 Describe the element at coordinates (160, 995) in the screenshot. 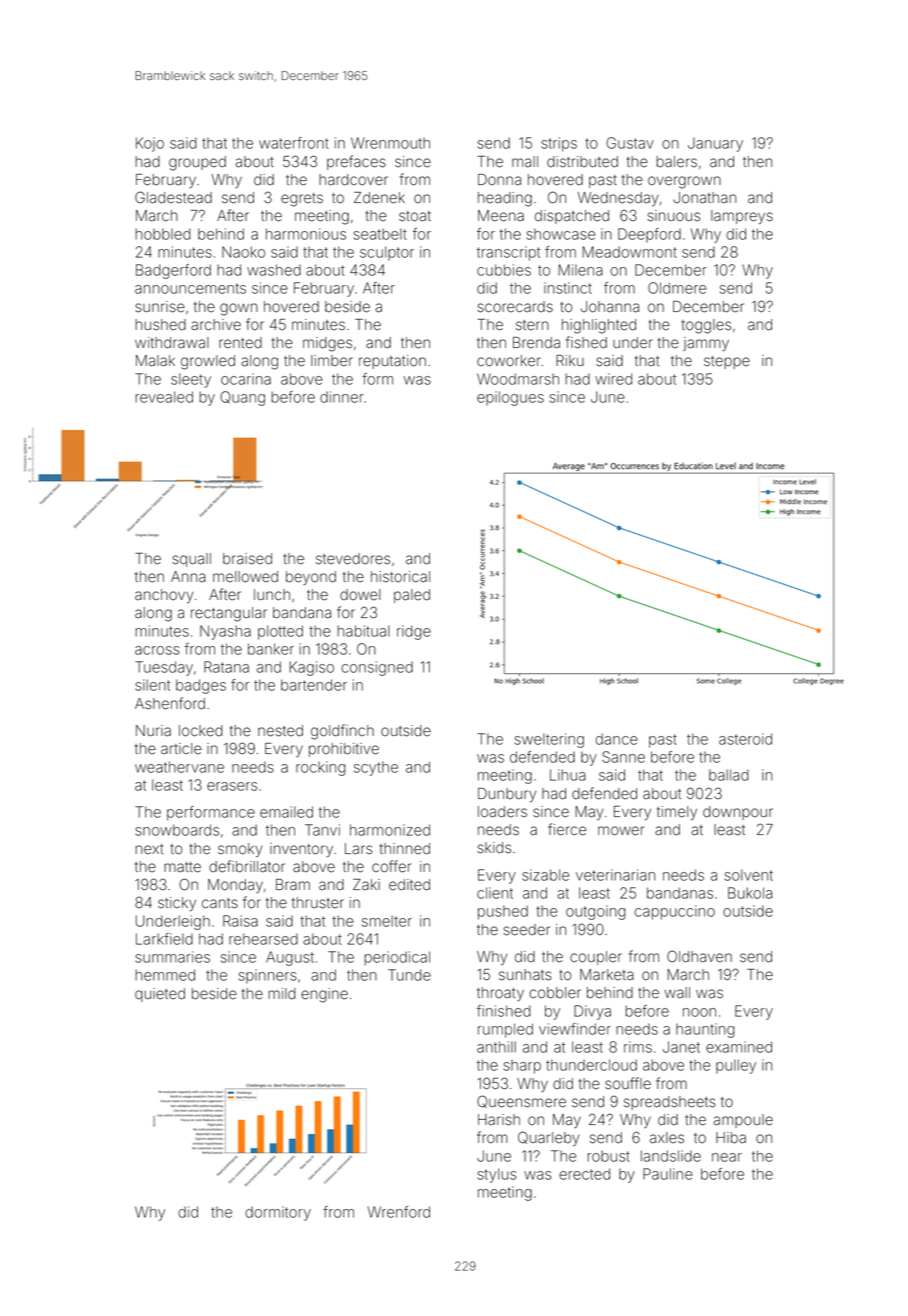

I see `quieted` at that location.
